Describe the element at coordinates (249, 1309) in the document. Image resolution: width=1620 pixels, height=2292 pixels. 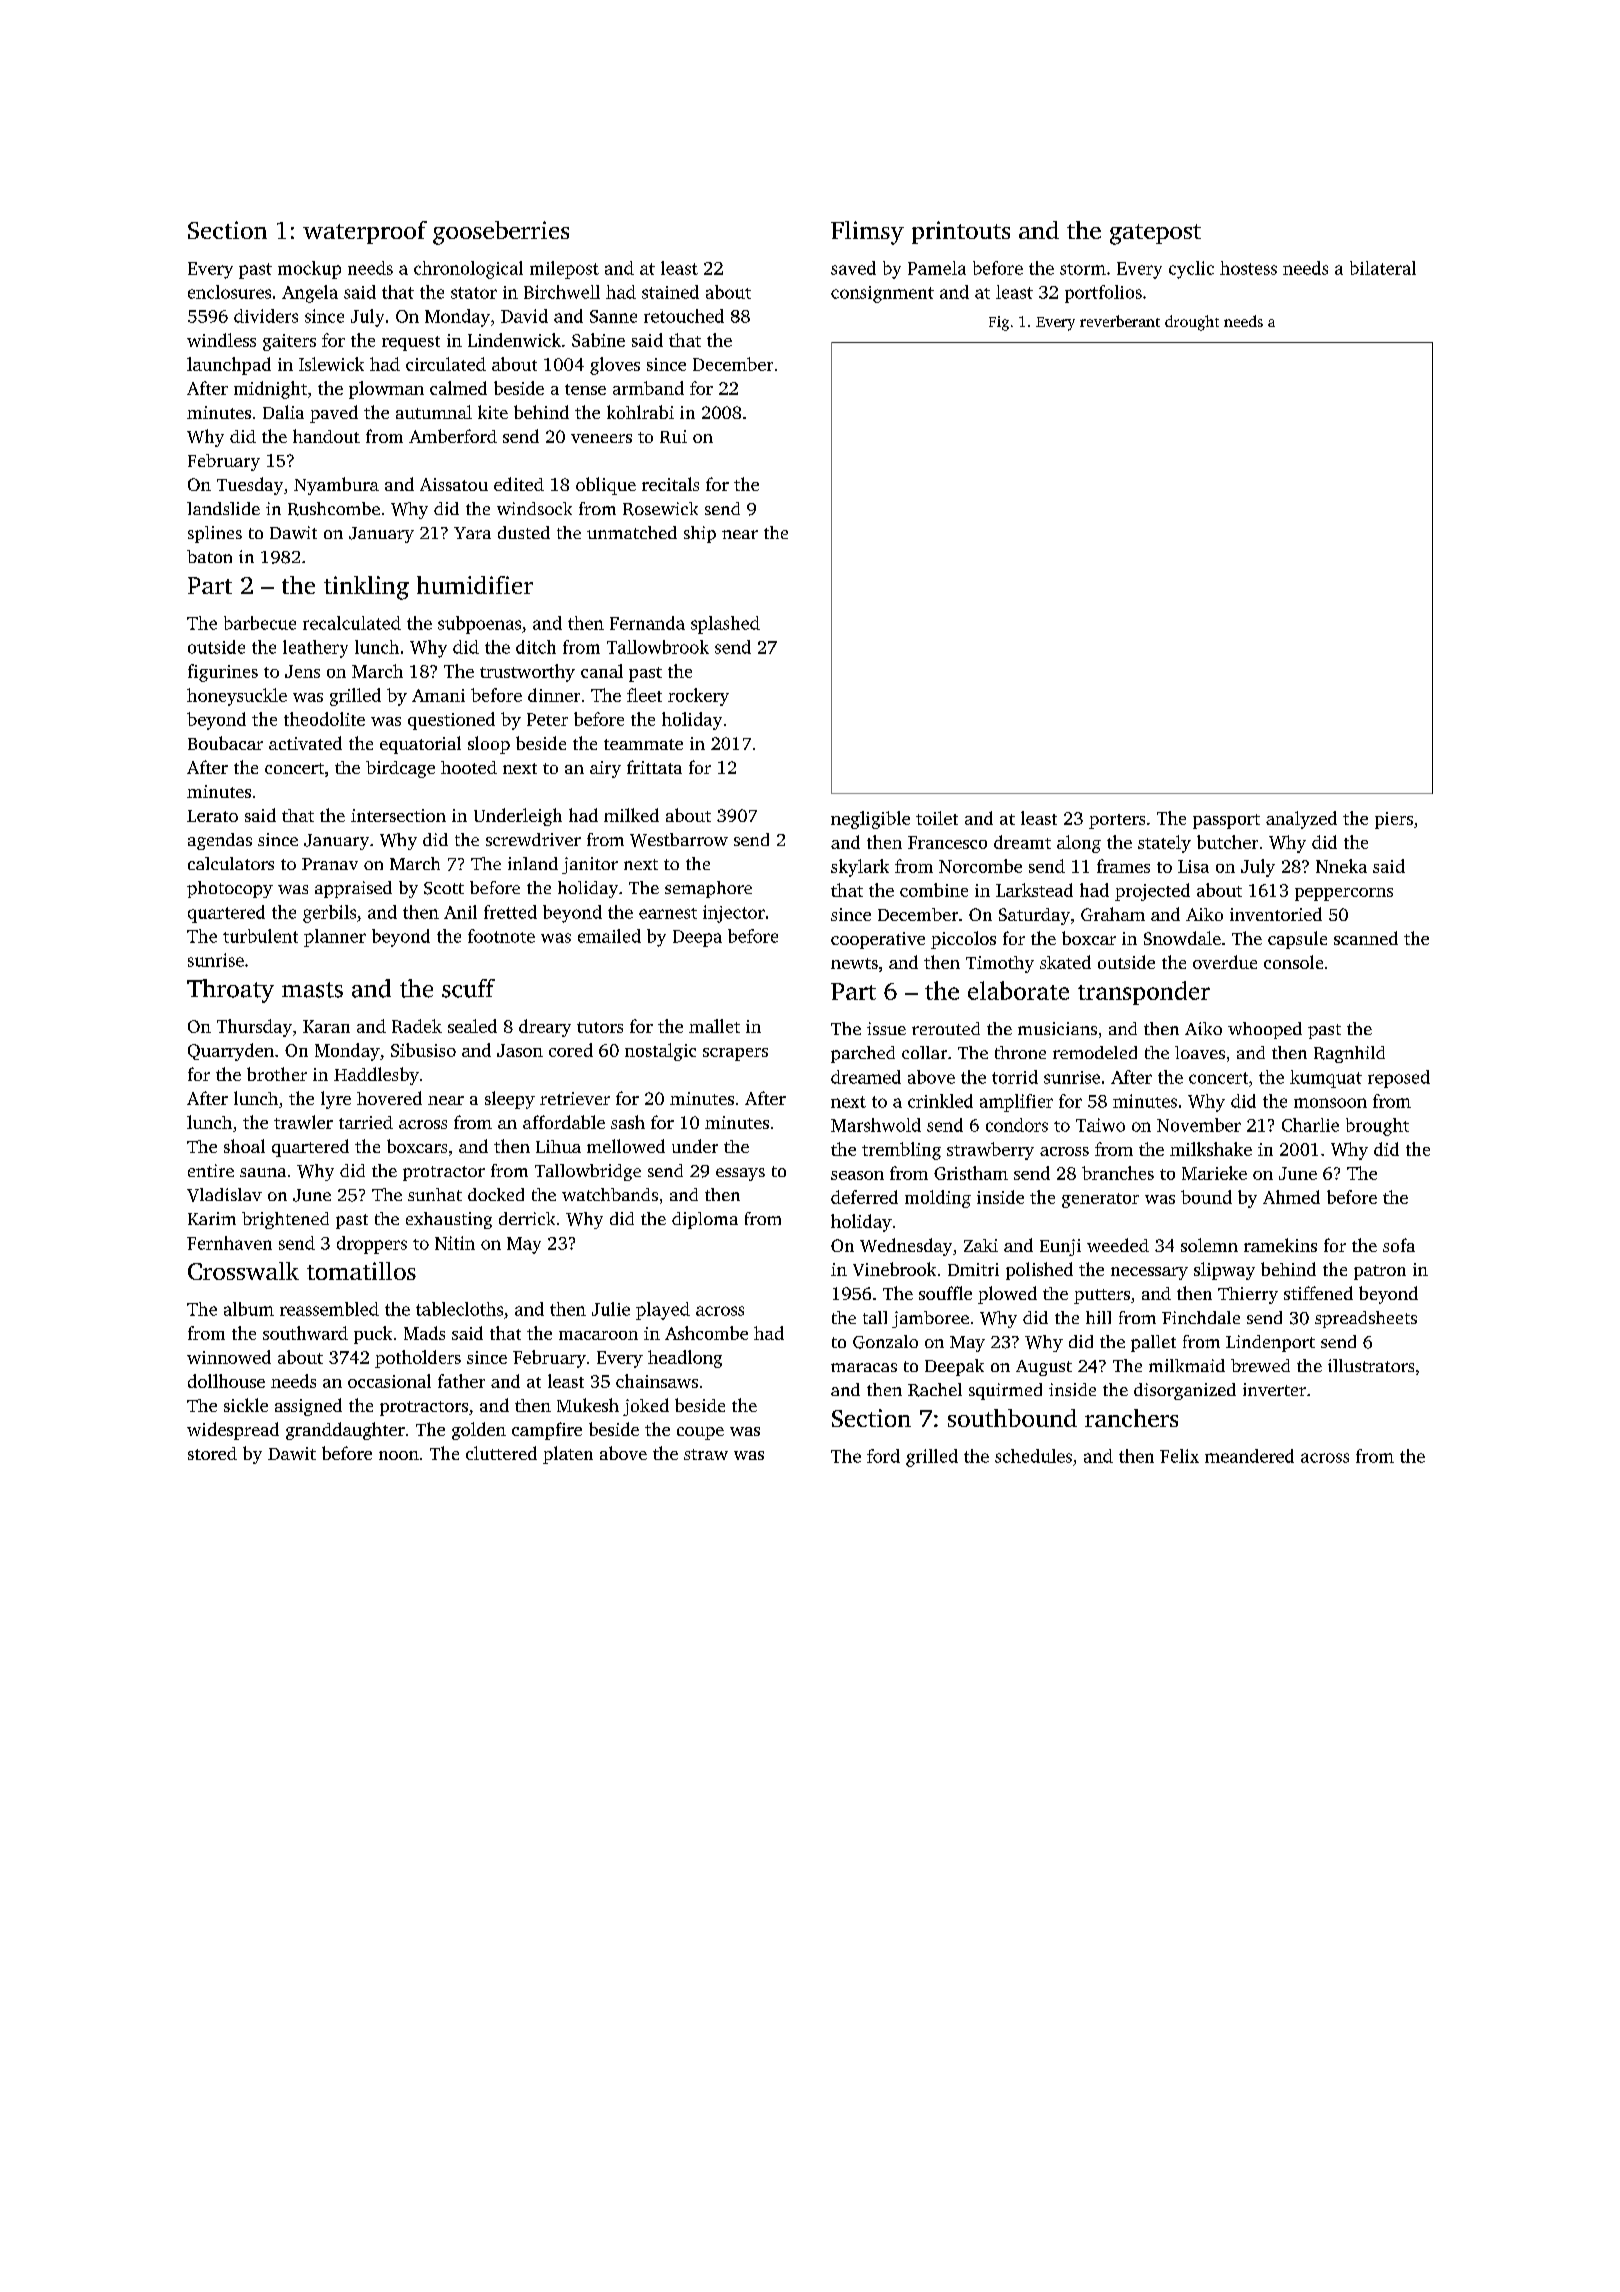
I see `album` at that location.
